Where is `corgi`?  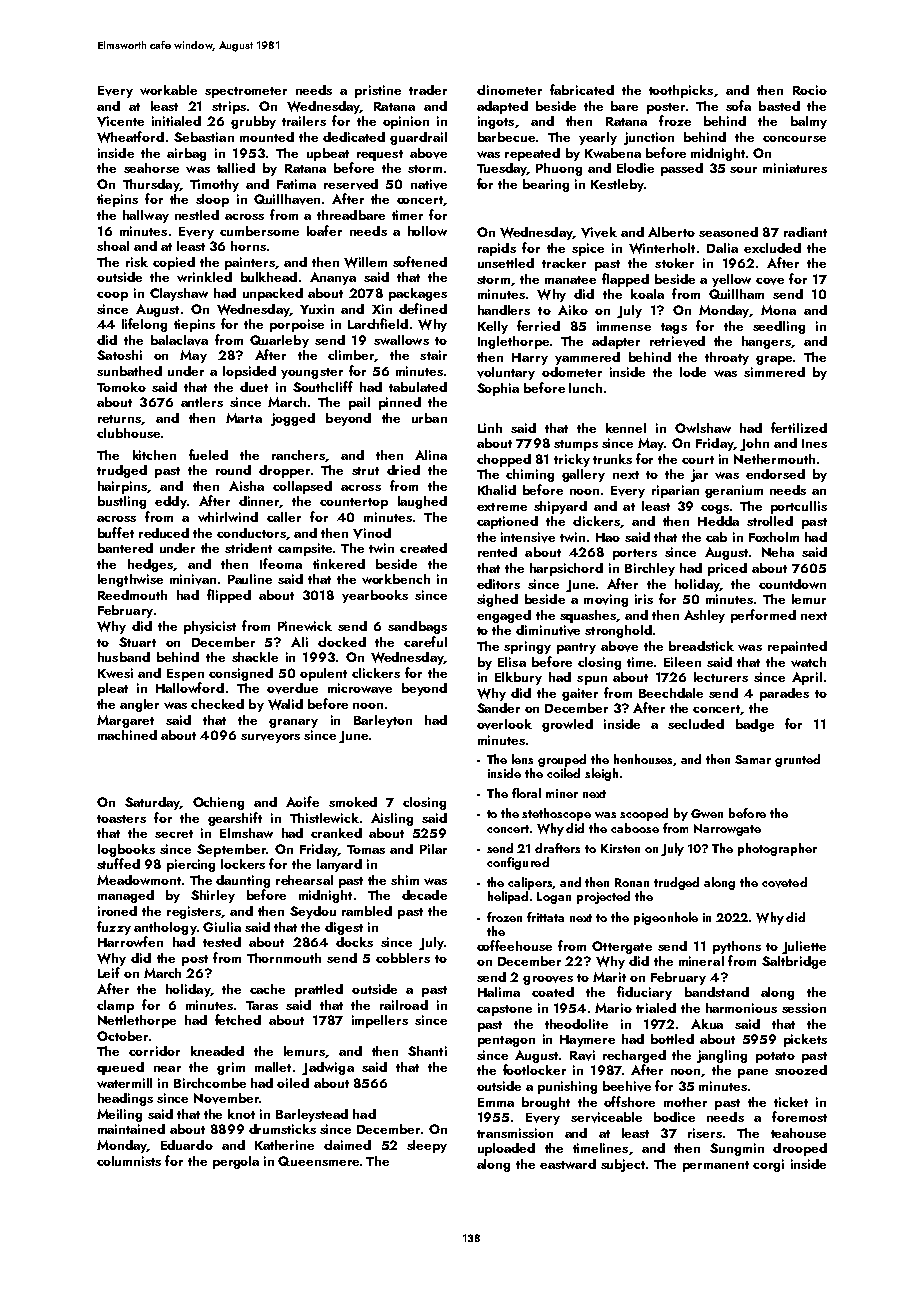
corgi is located at coordinates (768, 1165).
